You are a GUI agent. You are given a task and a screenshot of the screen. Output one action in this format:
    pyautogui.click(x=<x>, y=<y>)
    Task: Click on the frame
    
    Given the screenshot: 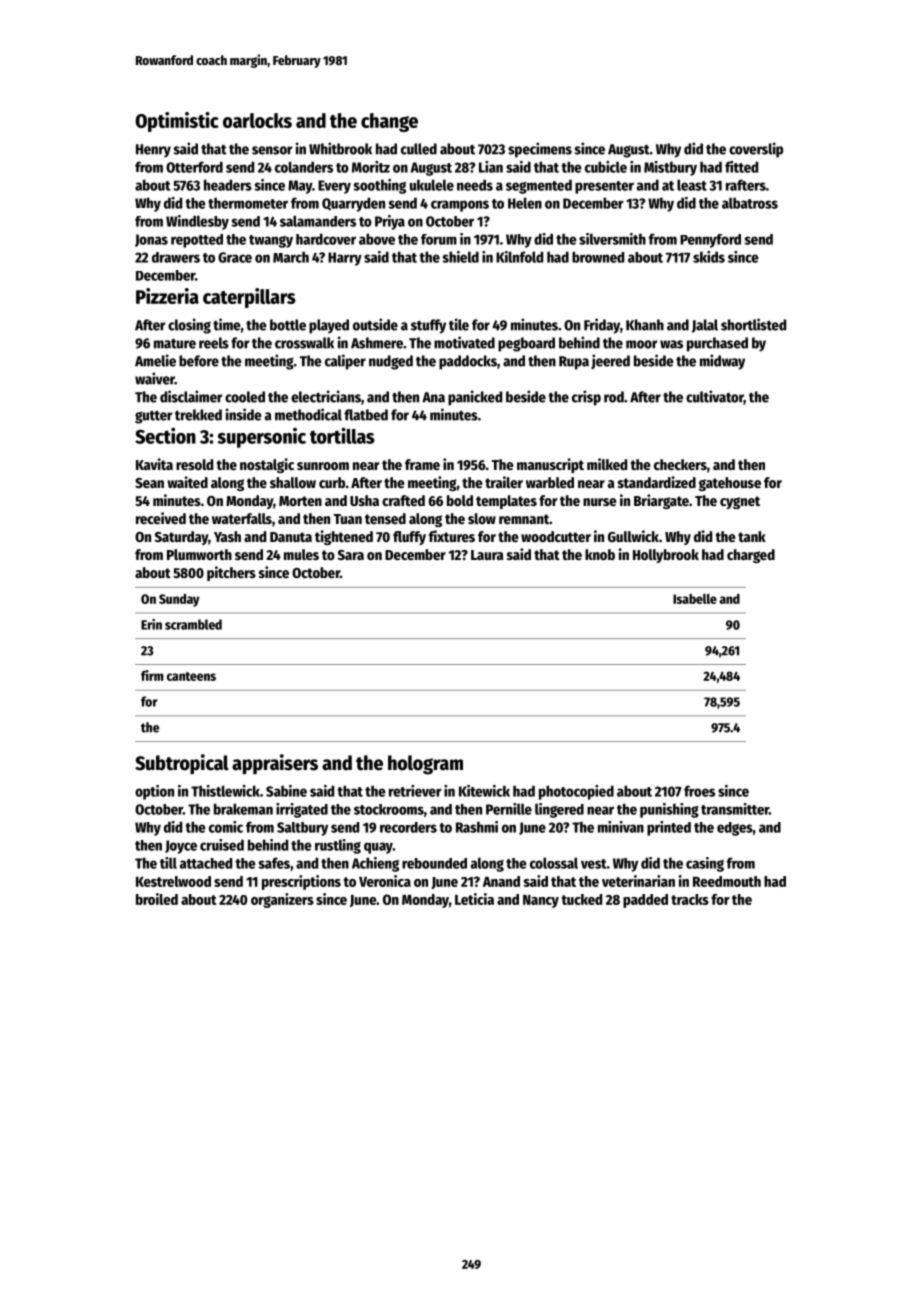 What is the action you would take?
    pyautogui.click(x=422, y=464)
